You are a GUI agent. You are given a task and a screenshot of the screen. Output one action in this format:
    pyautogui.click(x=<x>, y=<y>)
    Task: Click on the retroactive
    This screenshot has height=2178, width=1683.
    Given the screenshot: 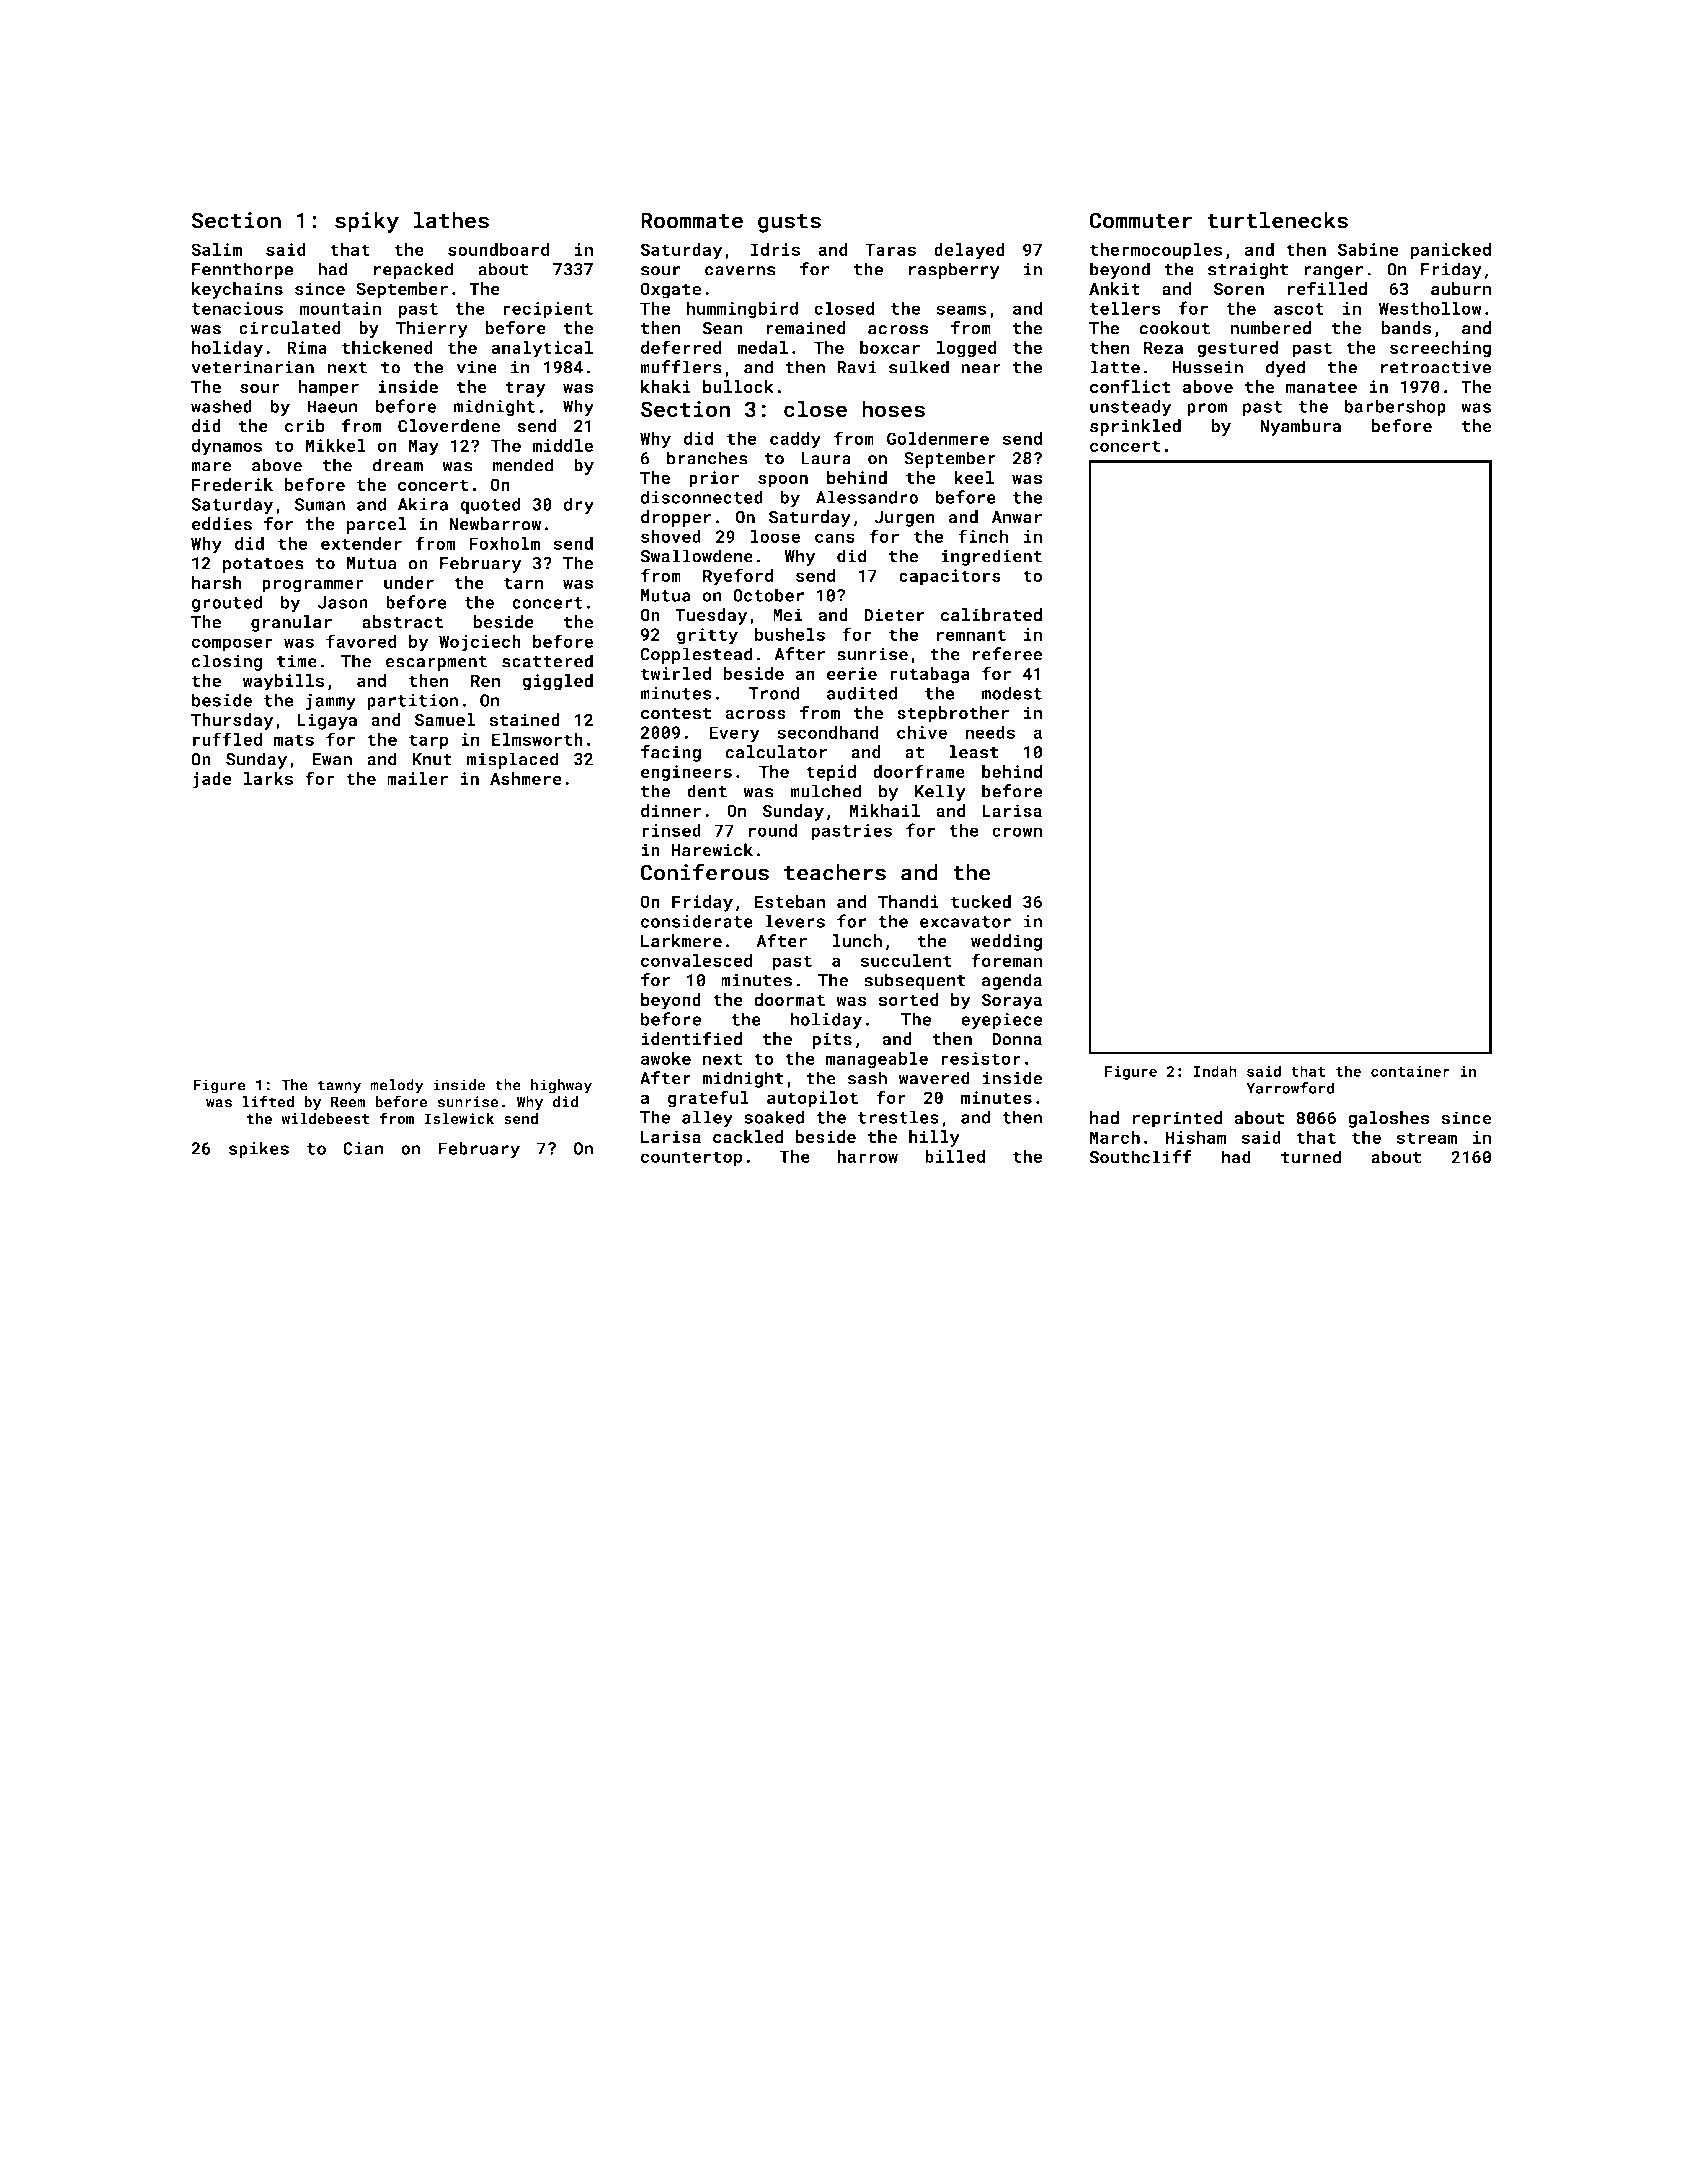 What is the action you would take?
    pyautogui.click(x=1436, y=367)
